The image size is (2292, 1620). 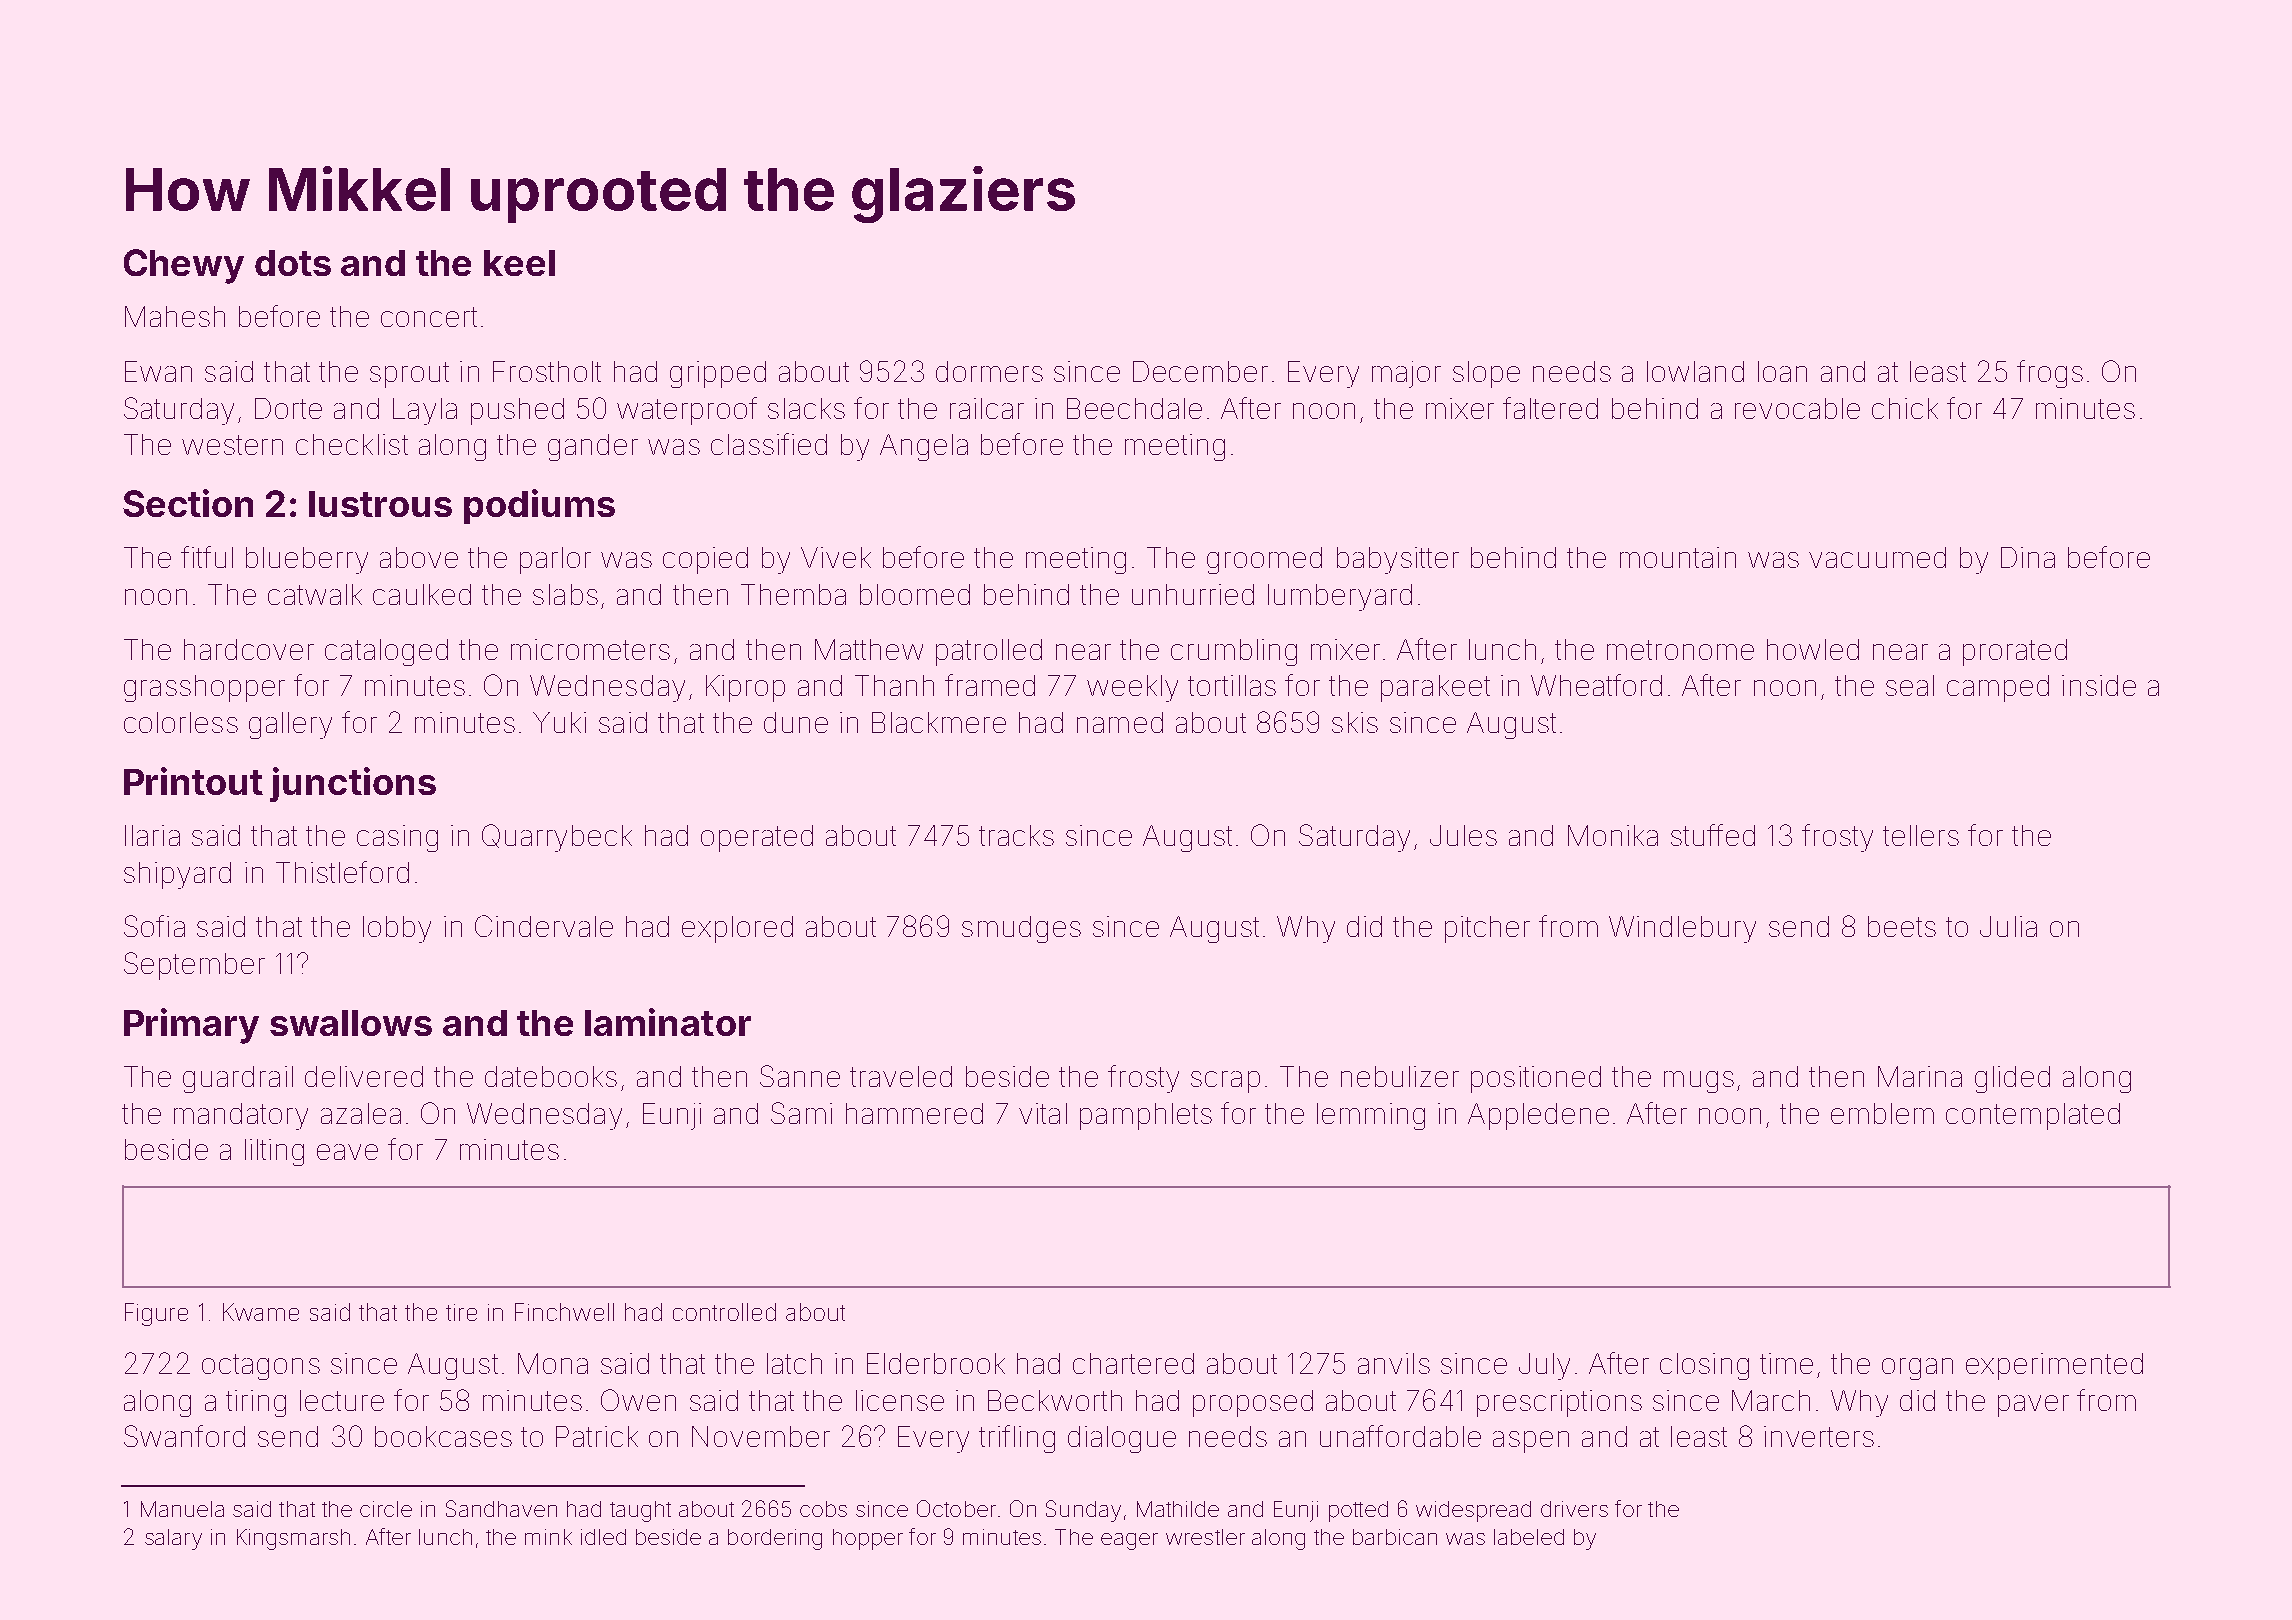 I want to click on laminator, so click(x=668, y=1022).
